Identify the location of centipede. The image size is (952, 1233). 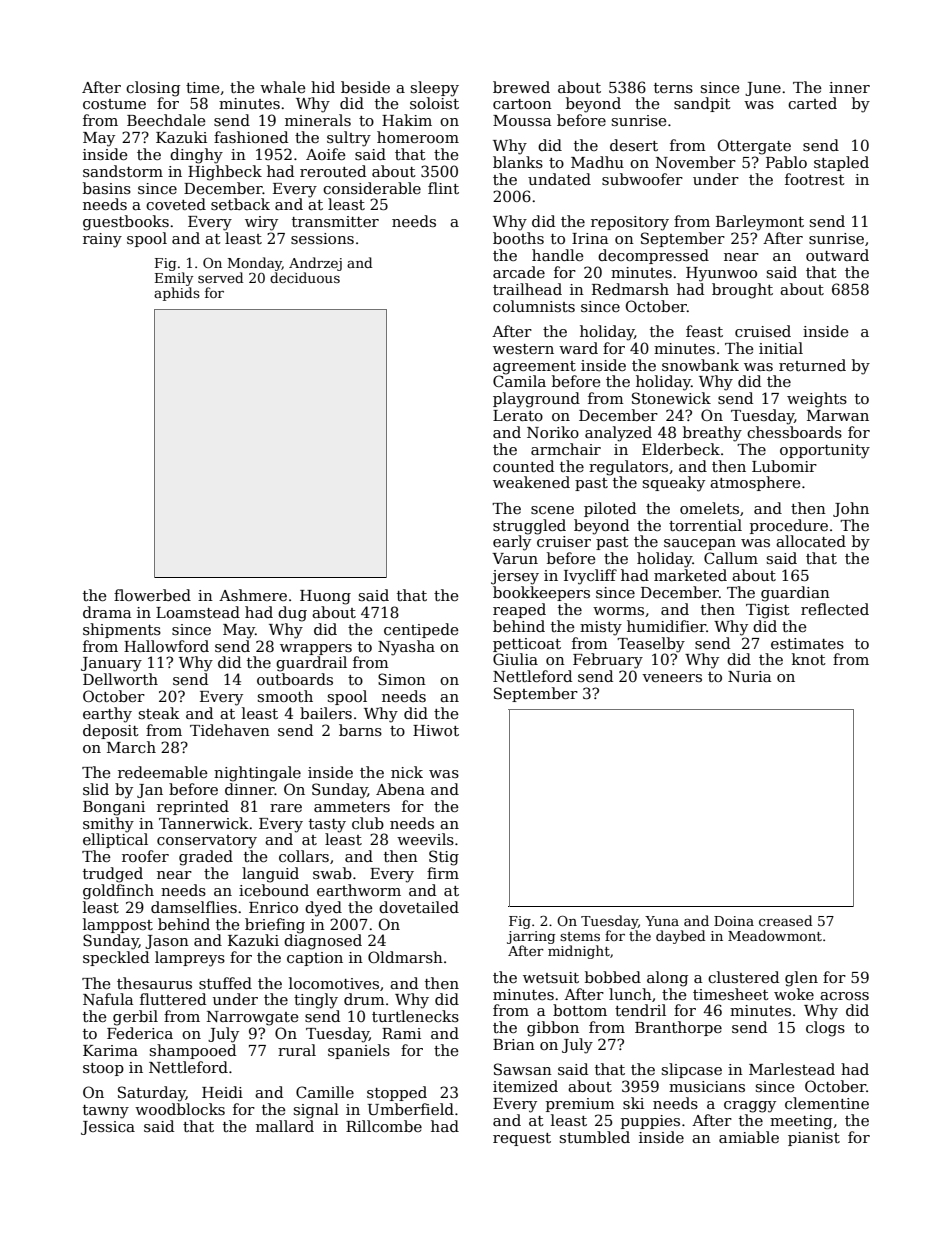
(421, 630).
